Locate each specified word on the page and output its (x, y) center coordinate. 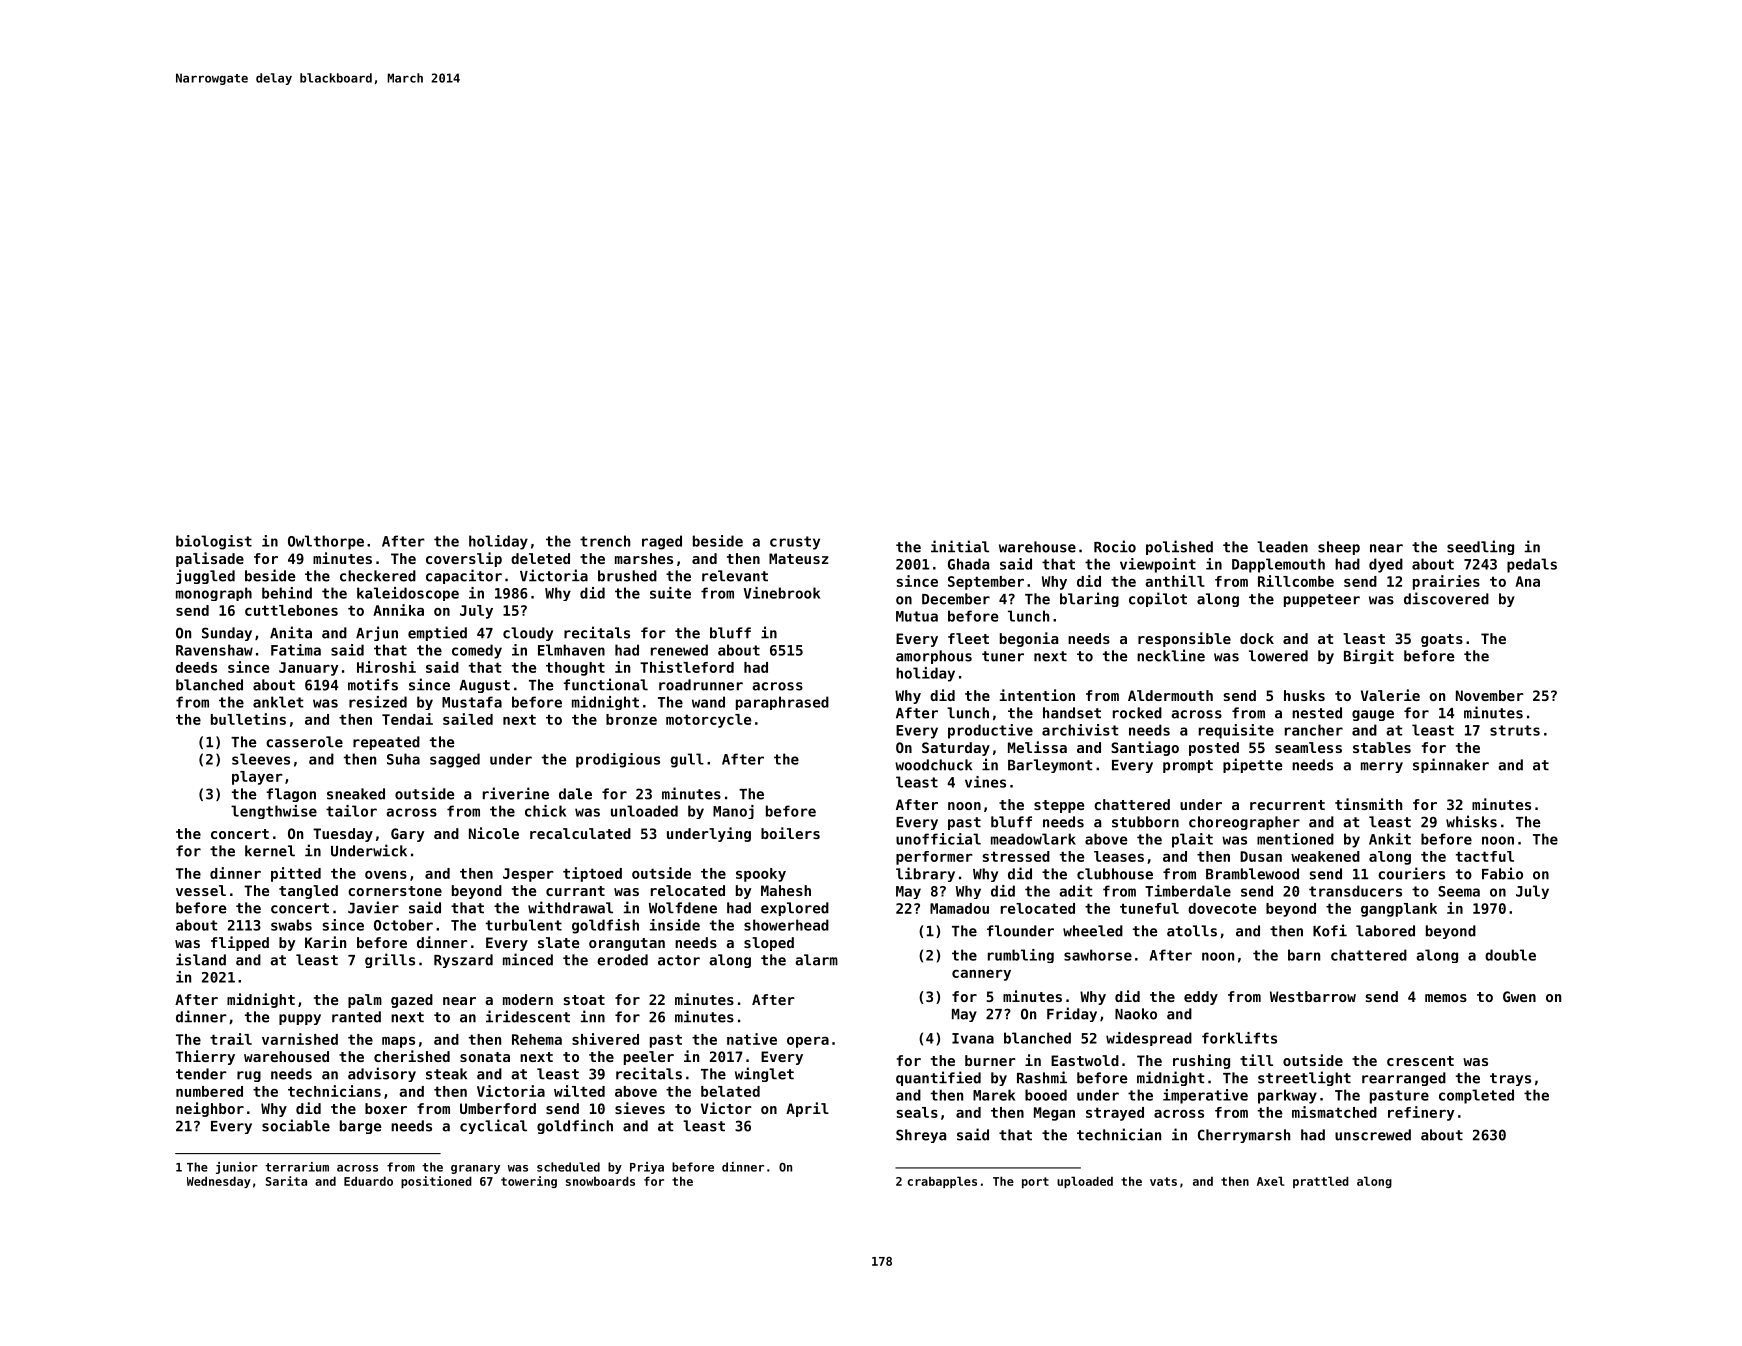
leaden (1282, 547)
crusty (795, 543)
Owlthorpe (326, 542)
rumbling (1021, 956)
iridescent (528, 1016)
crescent (1420, 1061)
